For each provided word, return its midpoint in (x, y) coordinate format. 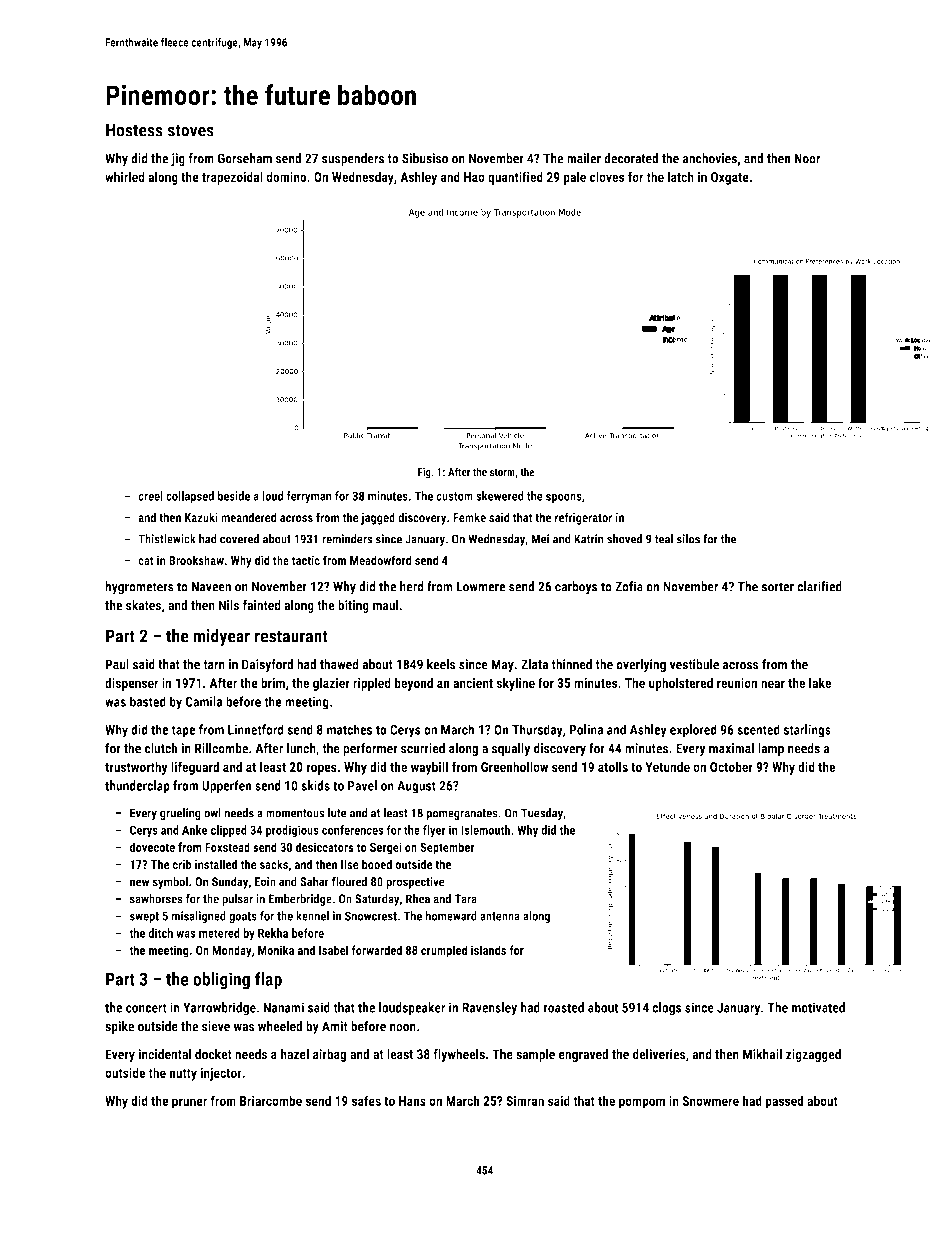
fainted (261, 605)
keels (441, 664)
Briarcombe (271, 1100)
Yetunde (667, 766)
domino (286, 176)
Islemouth (485, 830)
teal (664, 539)
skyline (516, 684)
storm (502, 472)
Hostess (134, 130)
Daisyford (267, 665)
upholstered (681, 684)
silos (688, 539)
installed (216, 864)
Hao (474, 177)
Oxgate (730, 178)
